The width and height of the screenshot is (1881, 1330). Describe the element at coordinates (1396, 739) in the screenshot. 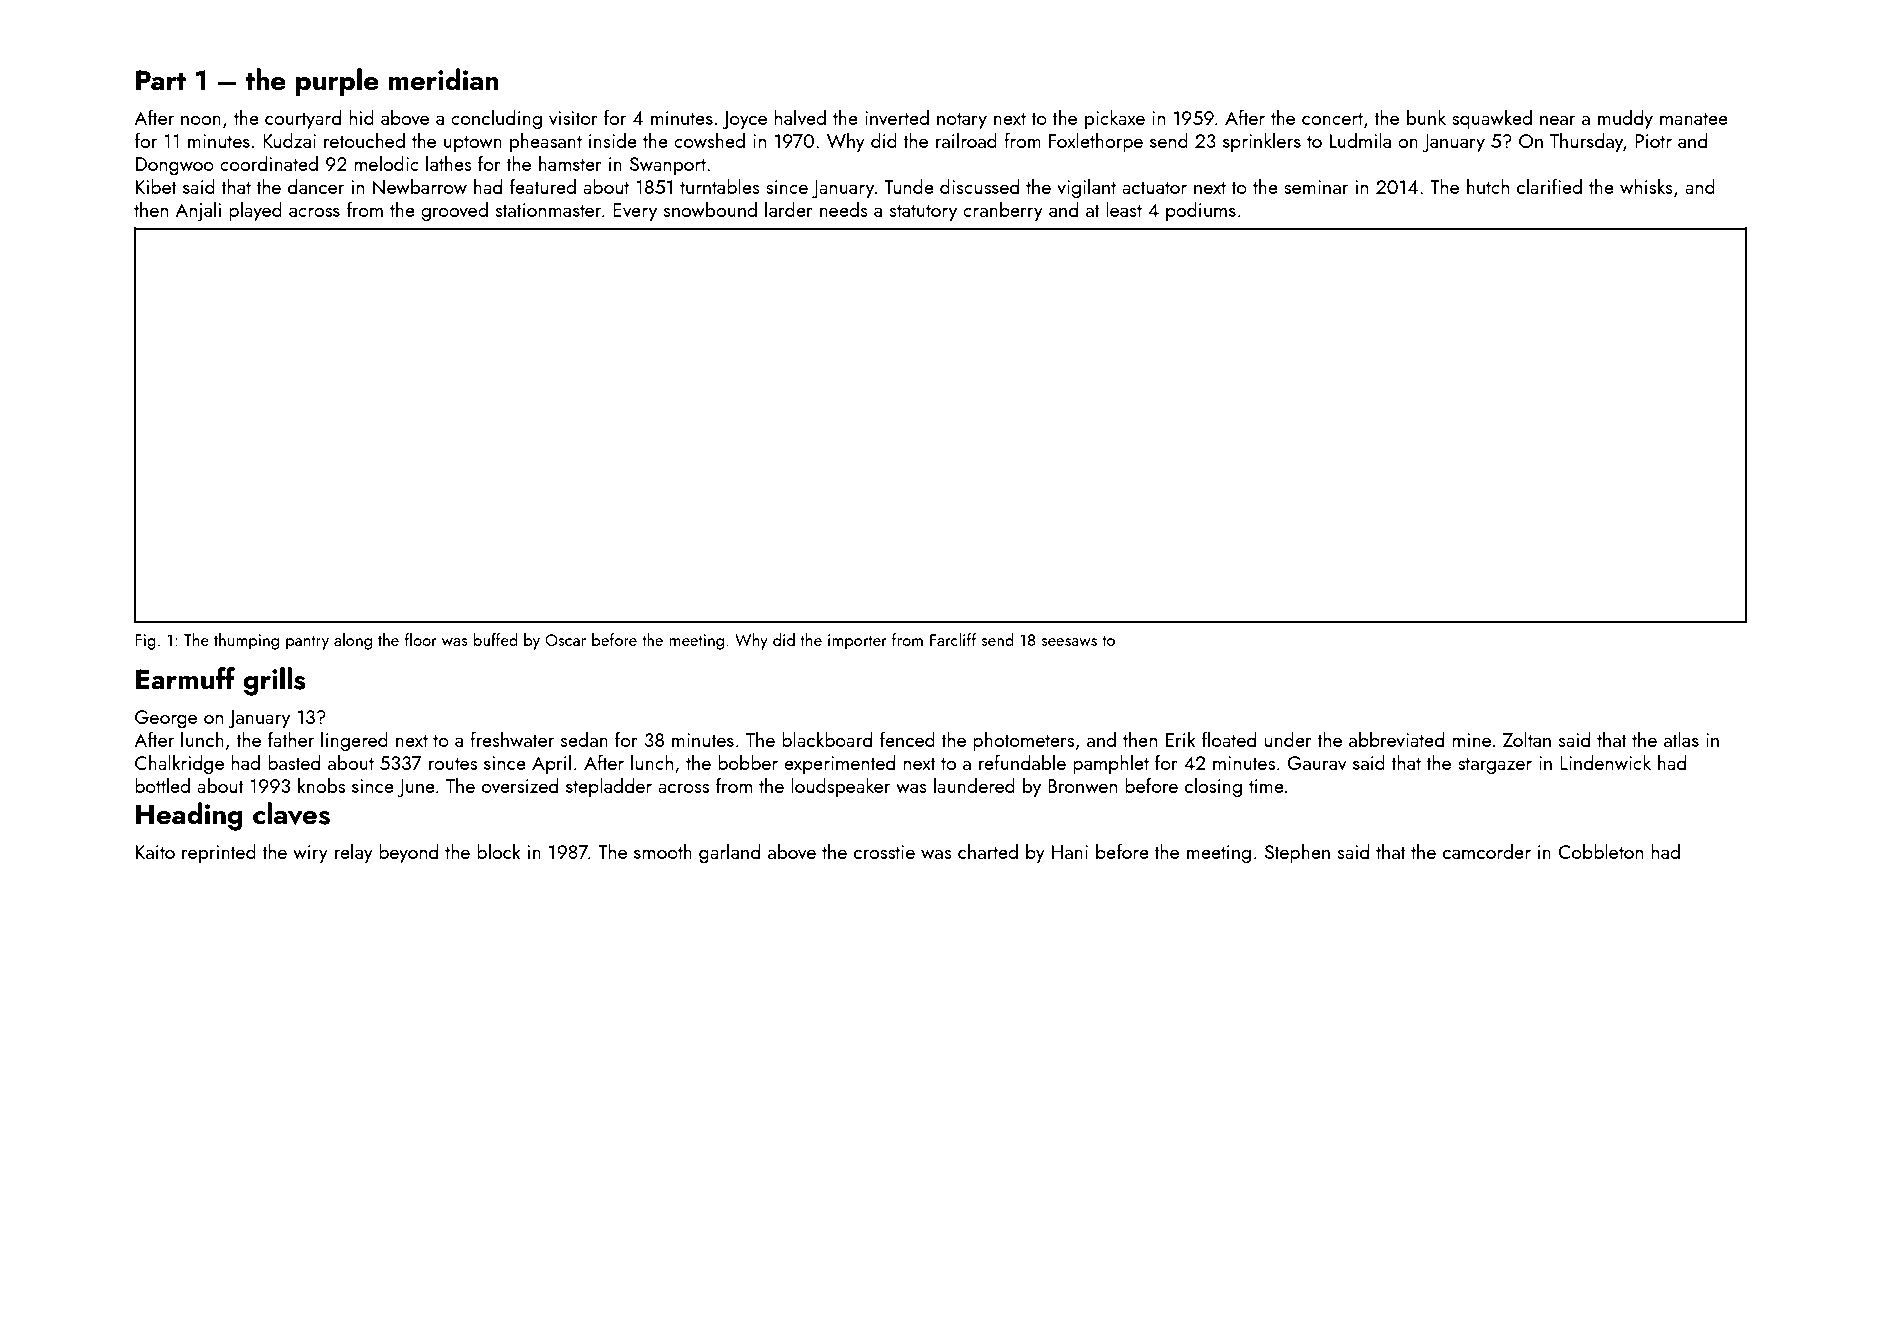

I see `abbreviated` at that location.
